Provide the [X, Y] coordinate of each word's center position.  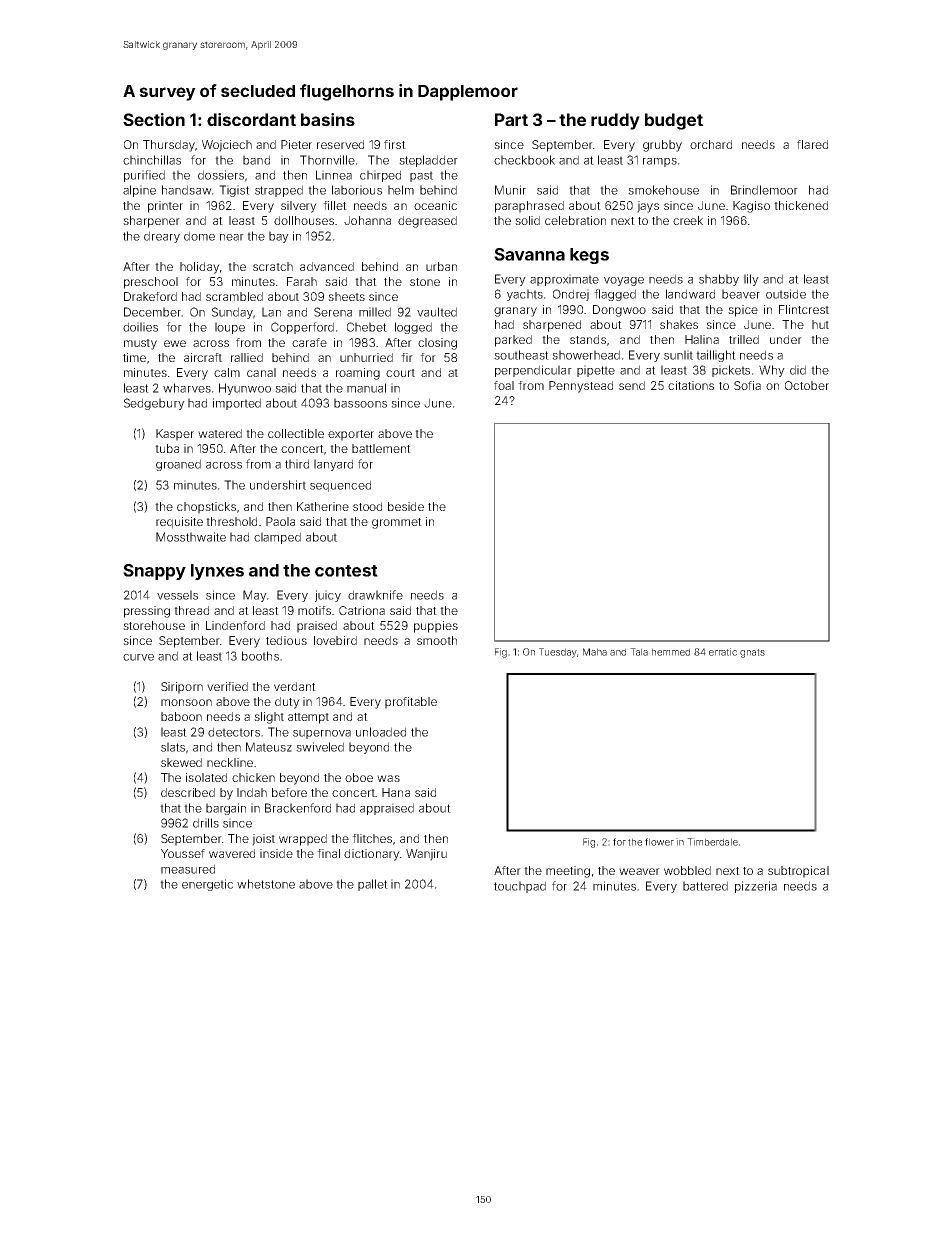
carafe [309, 342]
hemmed [671, 652]
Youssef [183, 853]
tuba [167, 448]
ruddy [615, 121]
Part [511, 119]
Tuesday [558, 653]
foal [504, 385]
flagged [615, 295]
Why [772, 371]
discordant [251, 119]
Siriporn [182, 688]
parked [513, 341]
